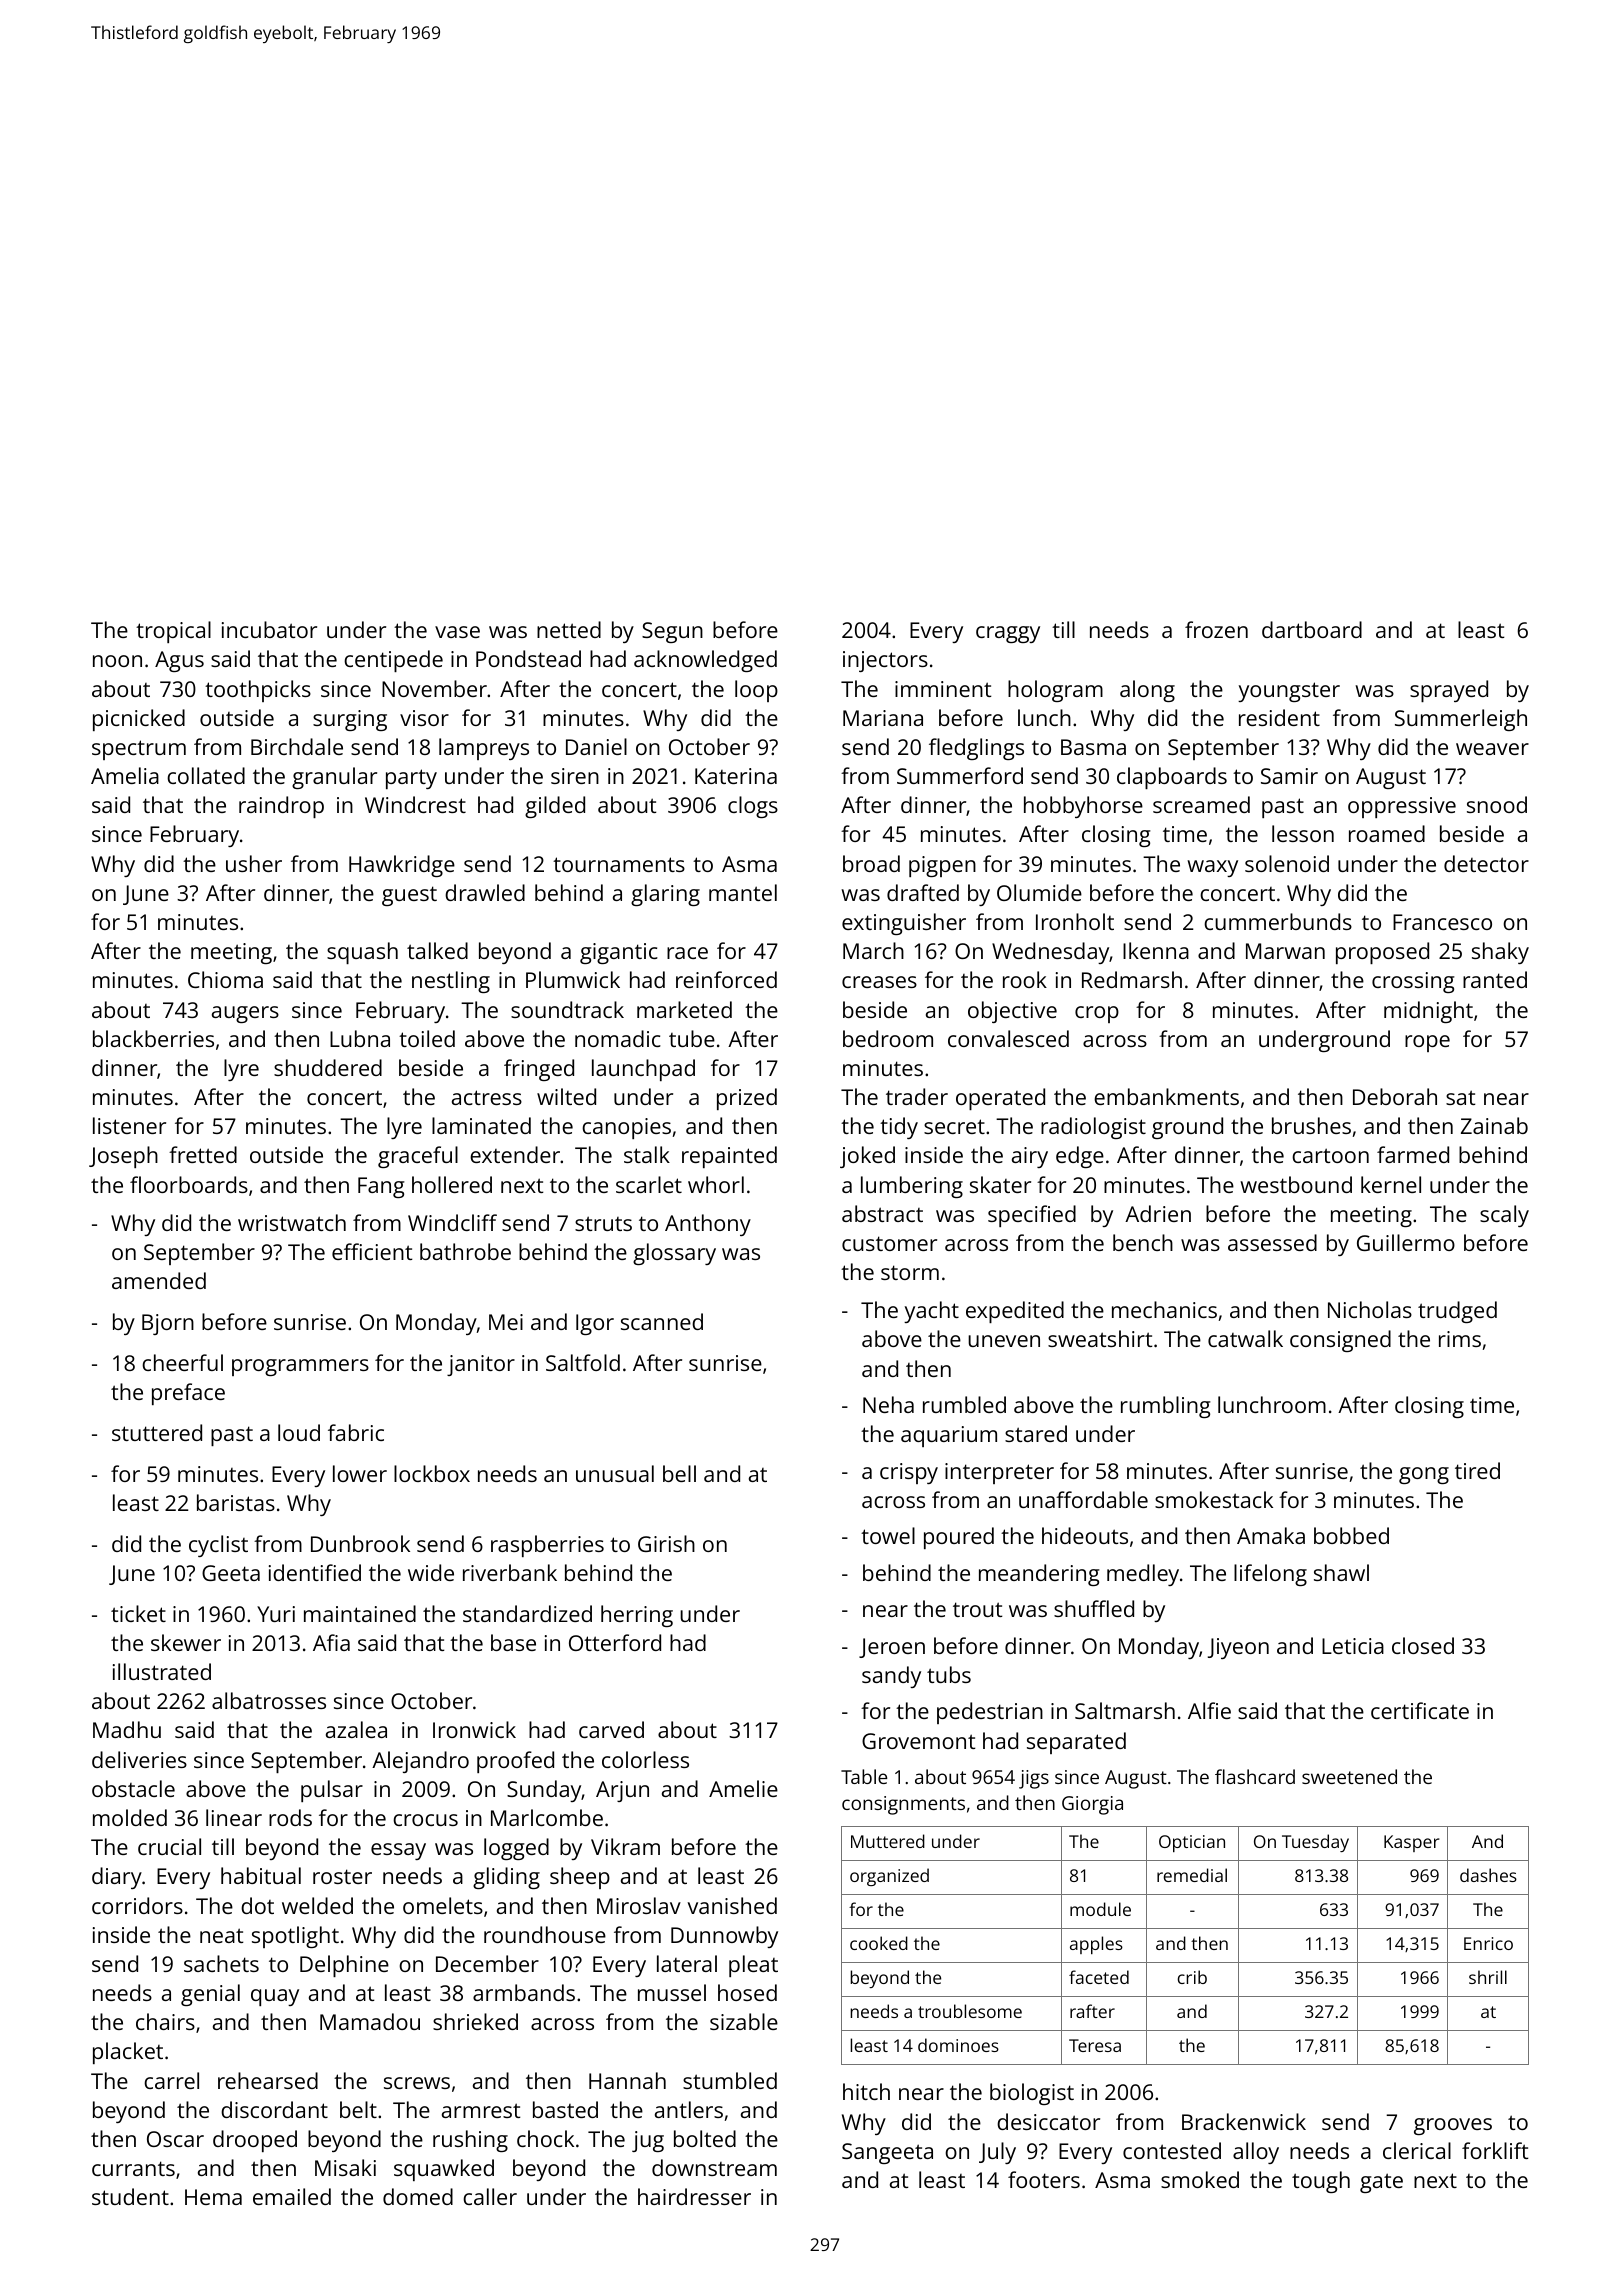 The image size is (1620, 2292). I want to click on vase, so click(457, 632).
